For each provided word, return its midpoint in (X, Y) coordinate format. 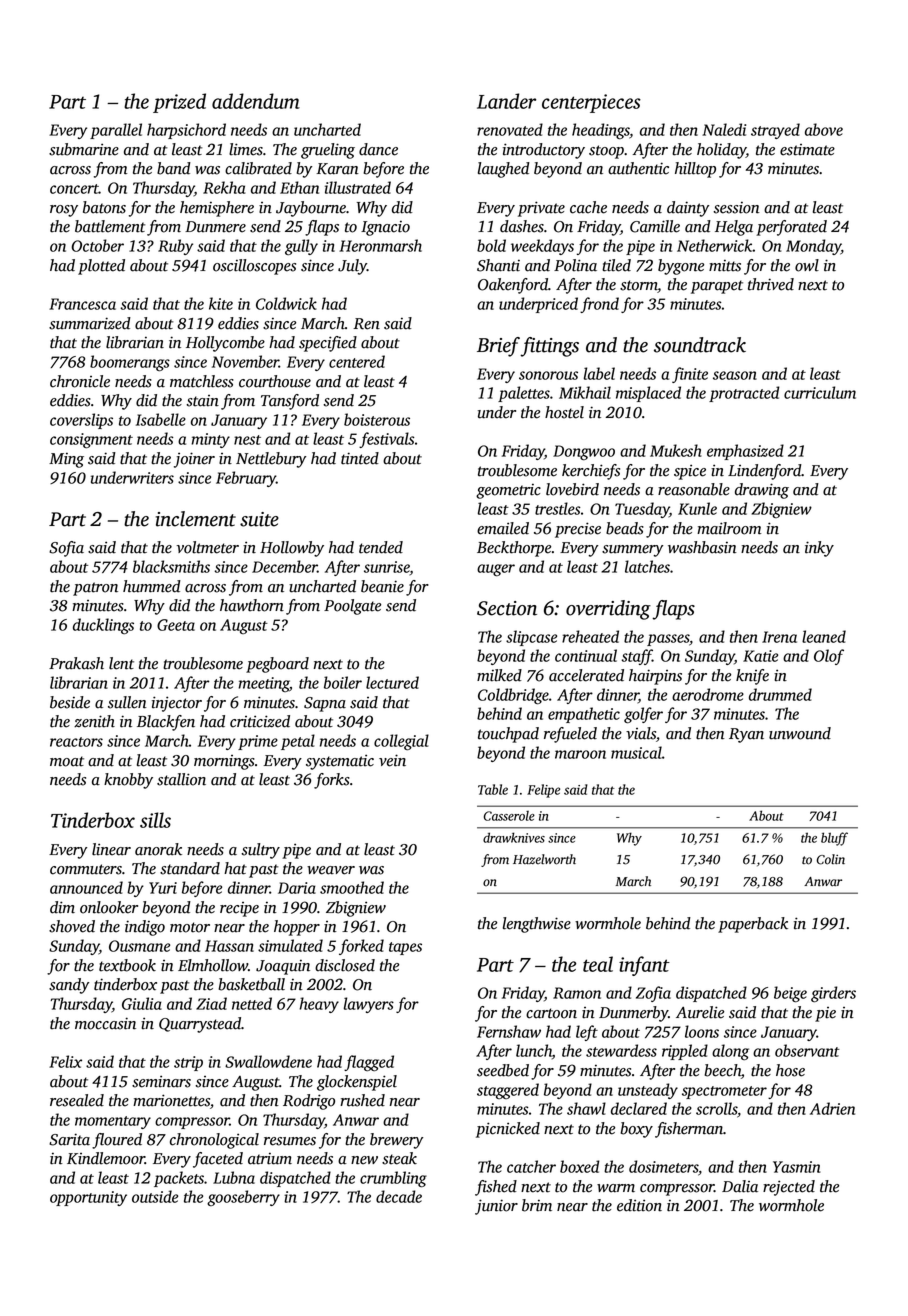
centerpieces (591, 103)
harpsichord (186, 131)
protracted (744, 394)
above (824, 129)
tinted (360, 458)
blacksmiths (171, 566)
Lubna (234, 1177)
